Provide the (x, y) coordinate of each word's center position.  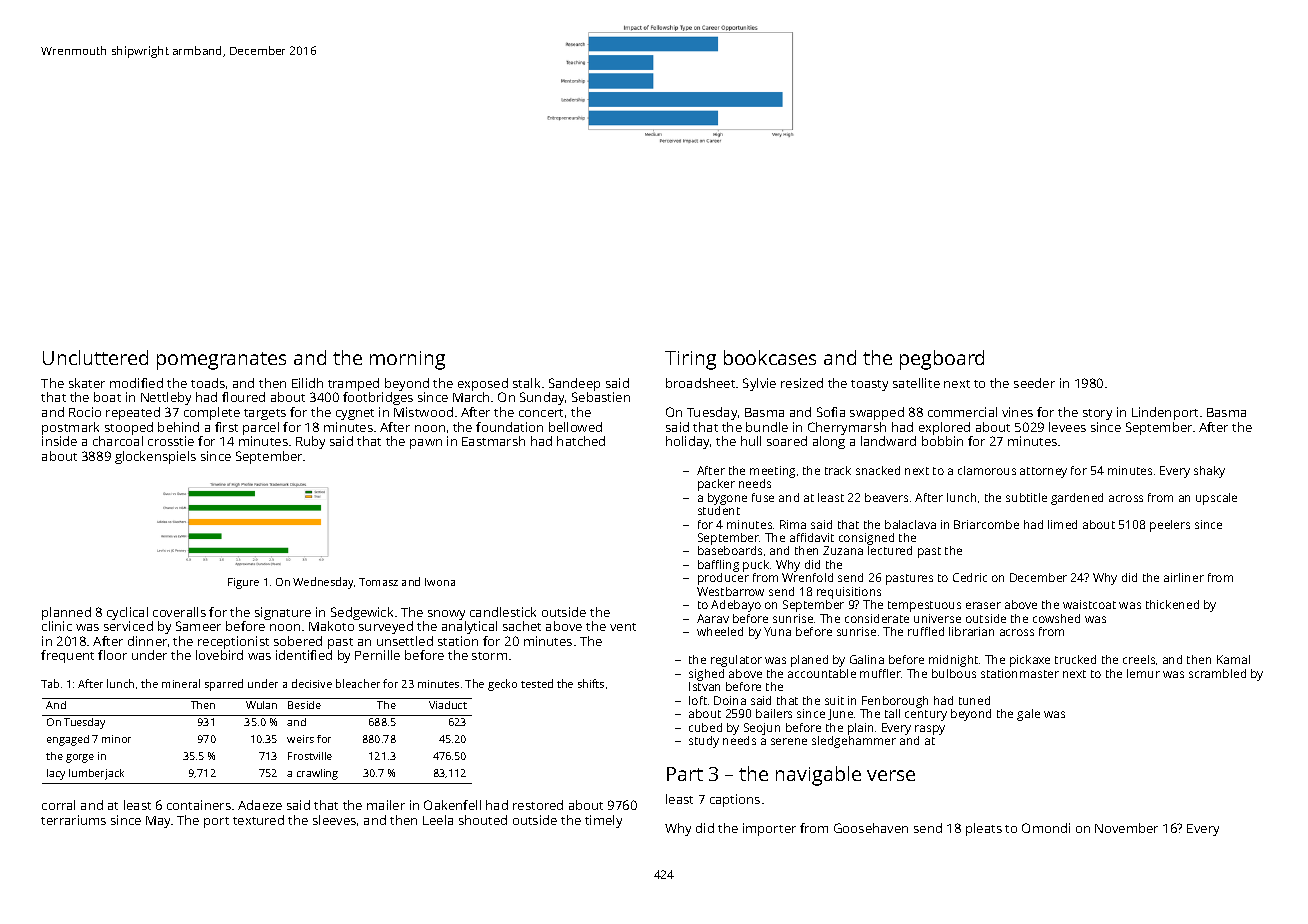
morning (407, 360)
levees (1067, 427)
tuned (974, 700)
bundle (767, 427)
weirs (300, 739)
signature (283, 613)
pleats (984, 829)
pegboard (942, 360)
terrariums (73, 820)
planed (809, 661)
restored (538, 805)
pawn (426, 444)
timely (603, 821)
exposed (483, 384)
